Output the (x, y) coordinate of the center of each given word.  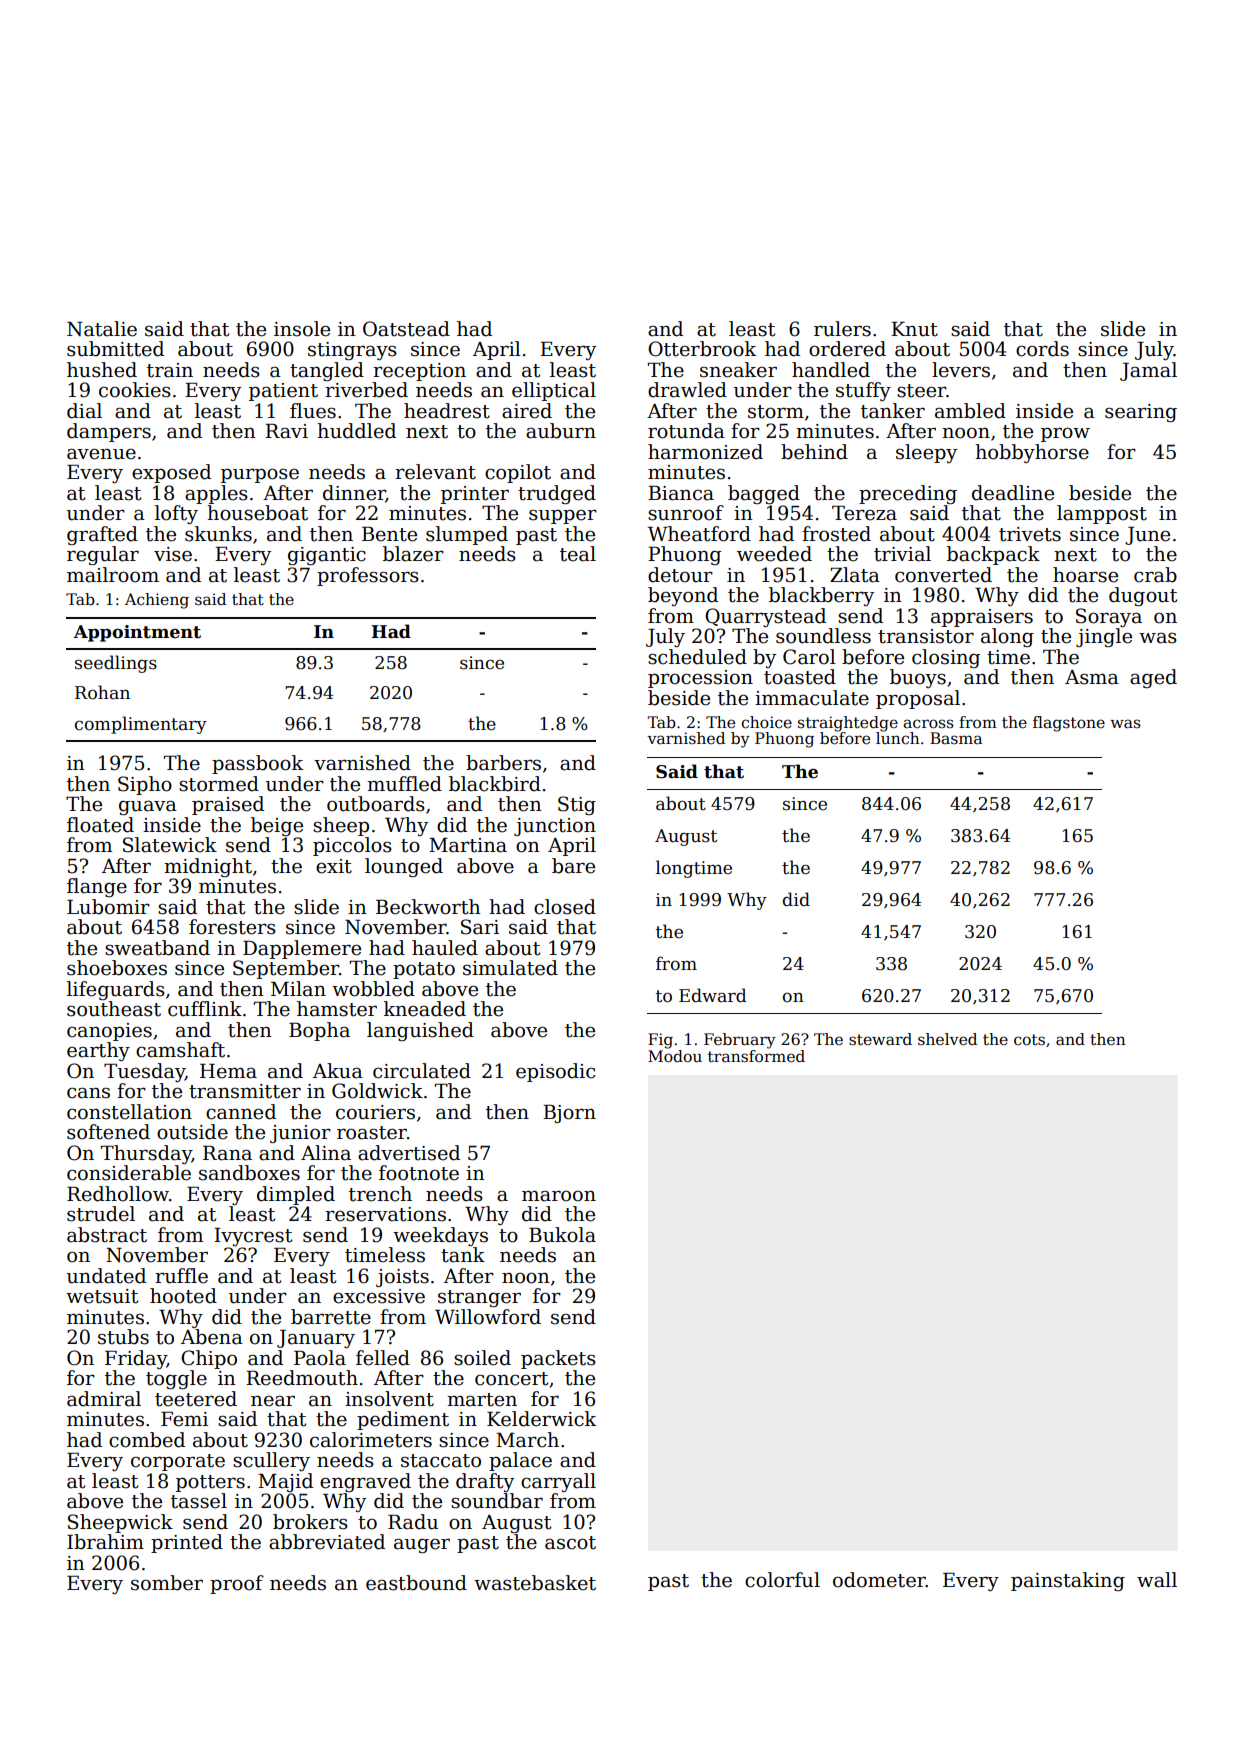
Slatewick (170, 845)
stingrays (352, 351)
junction (555, 827)
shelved (947, 1039)
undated (106, 1276)
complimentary (141, 725)
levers (961, 370)
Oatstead (406, 329)
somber (167, 1583)
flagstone (1069, 724)
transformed (756, 1056)
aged (1153, 678)
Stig (577, 805)
